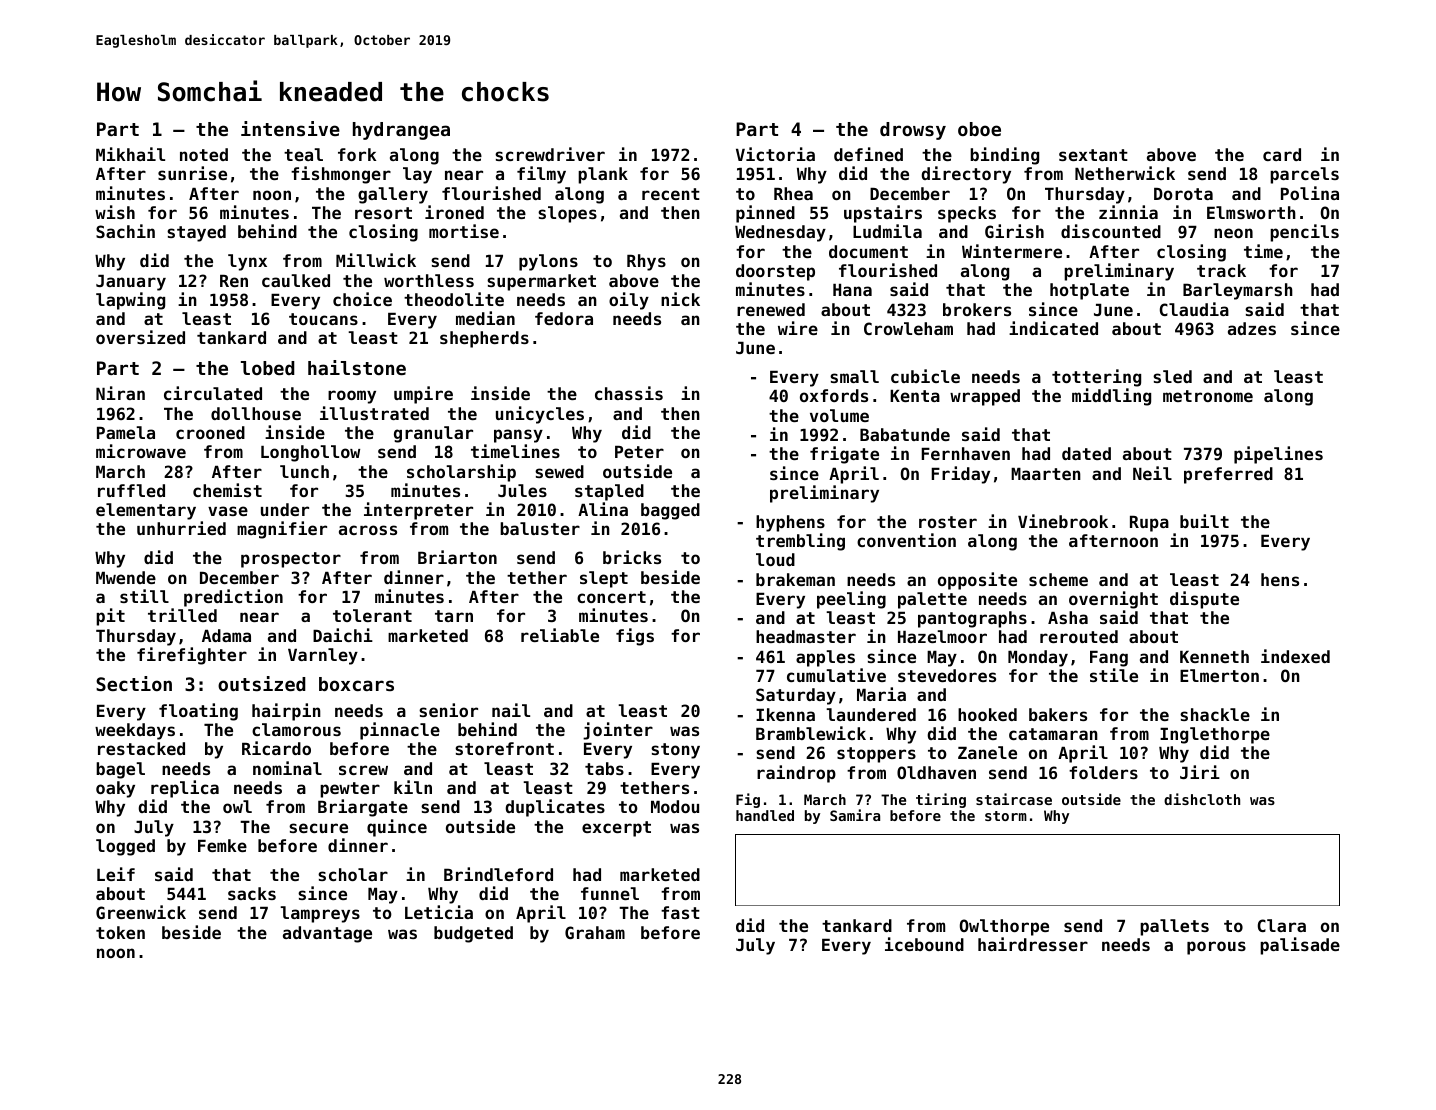 This screenshot has width=1436, height=1110. What do you see at coordinates (1172, 376) in the screenshot?
I see `sled` at bounding box center [1172, 376].
